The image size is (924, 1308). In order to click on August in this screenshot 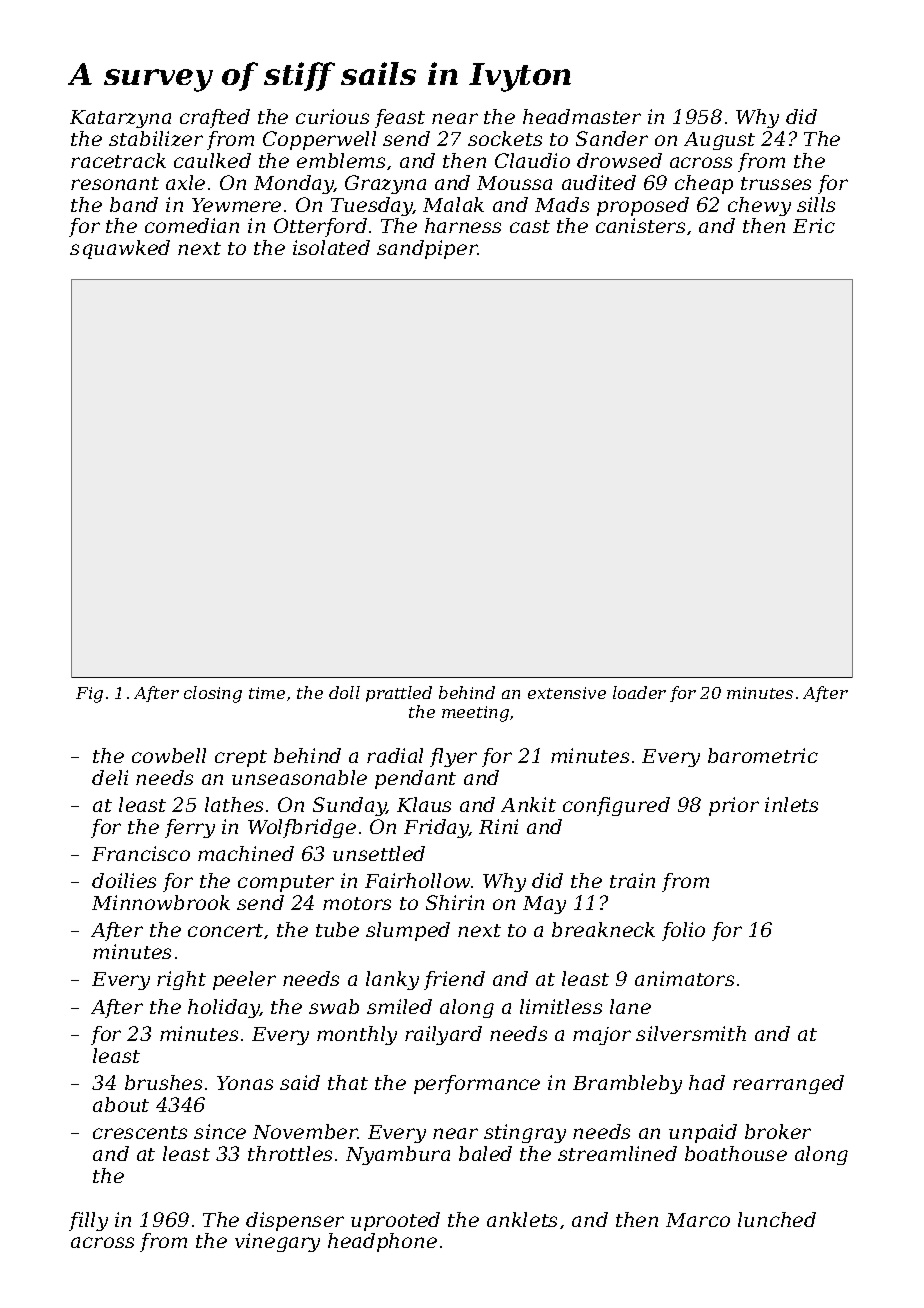, I will do `click(719, 141)`.
